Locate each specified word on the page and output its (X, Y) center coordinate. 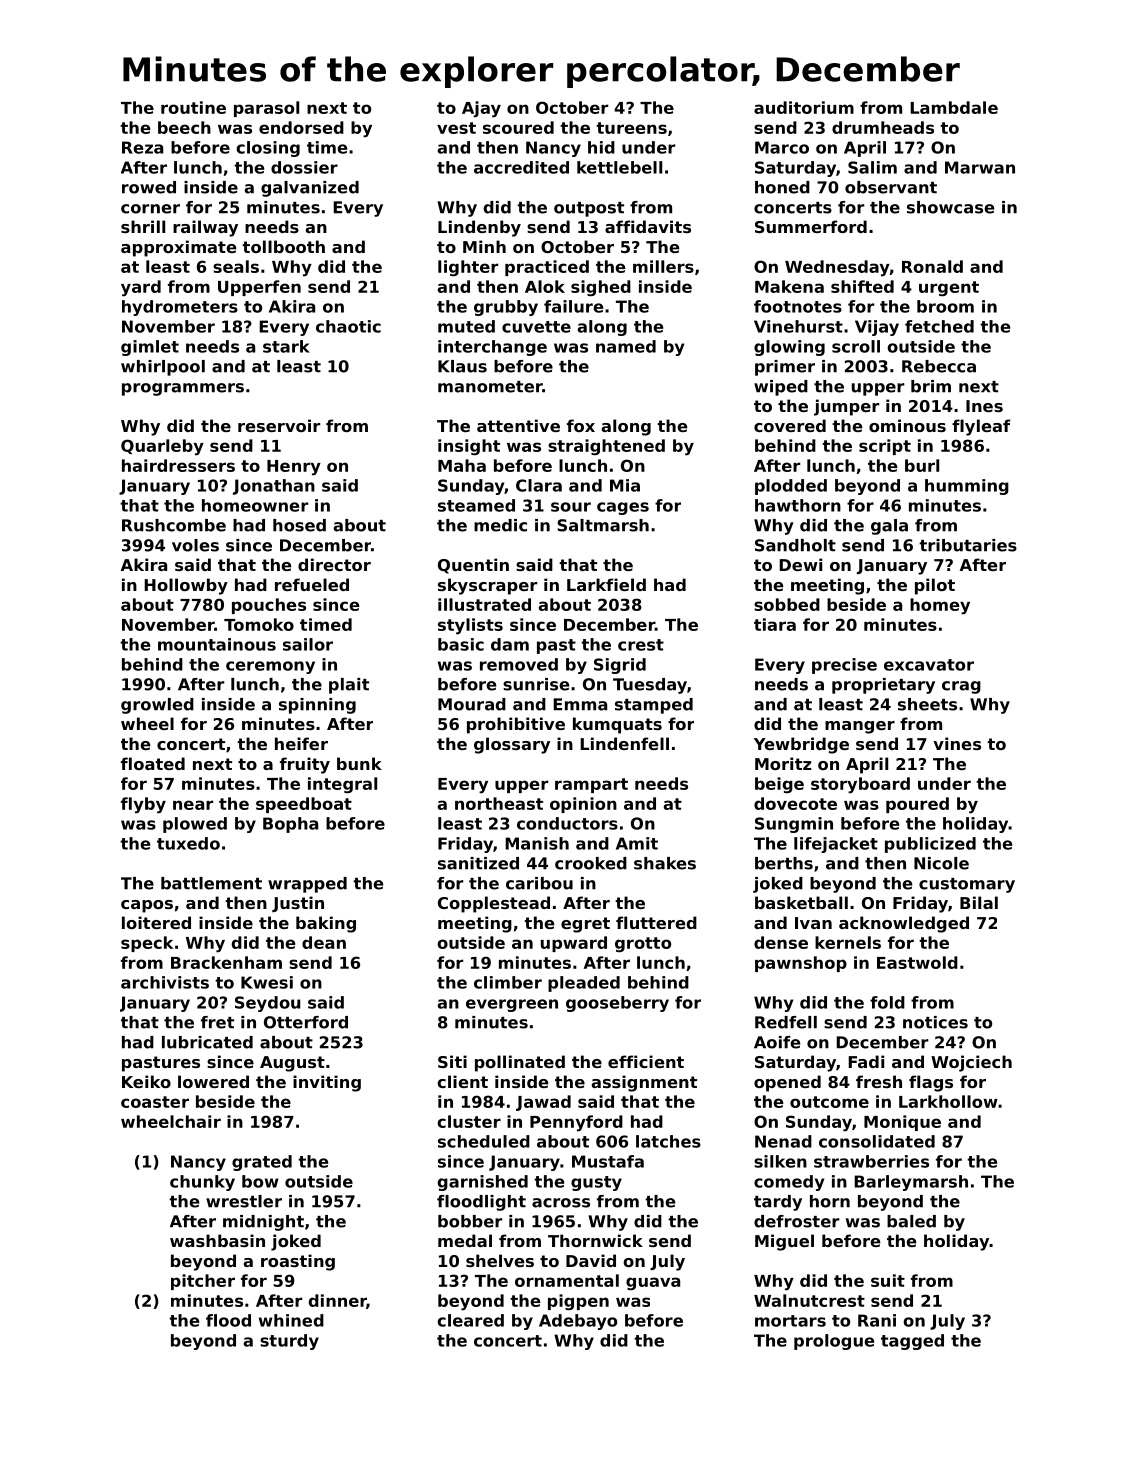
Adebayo (578, 1322)
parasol (266, 109)
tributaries (968, 545)
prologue (834, 1342)
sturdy (289, 1342)
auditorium (804, 107)
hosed (299, 525)
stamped (654, 706)
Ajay (481, 109)
